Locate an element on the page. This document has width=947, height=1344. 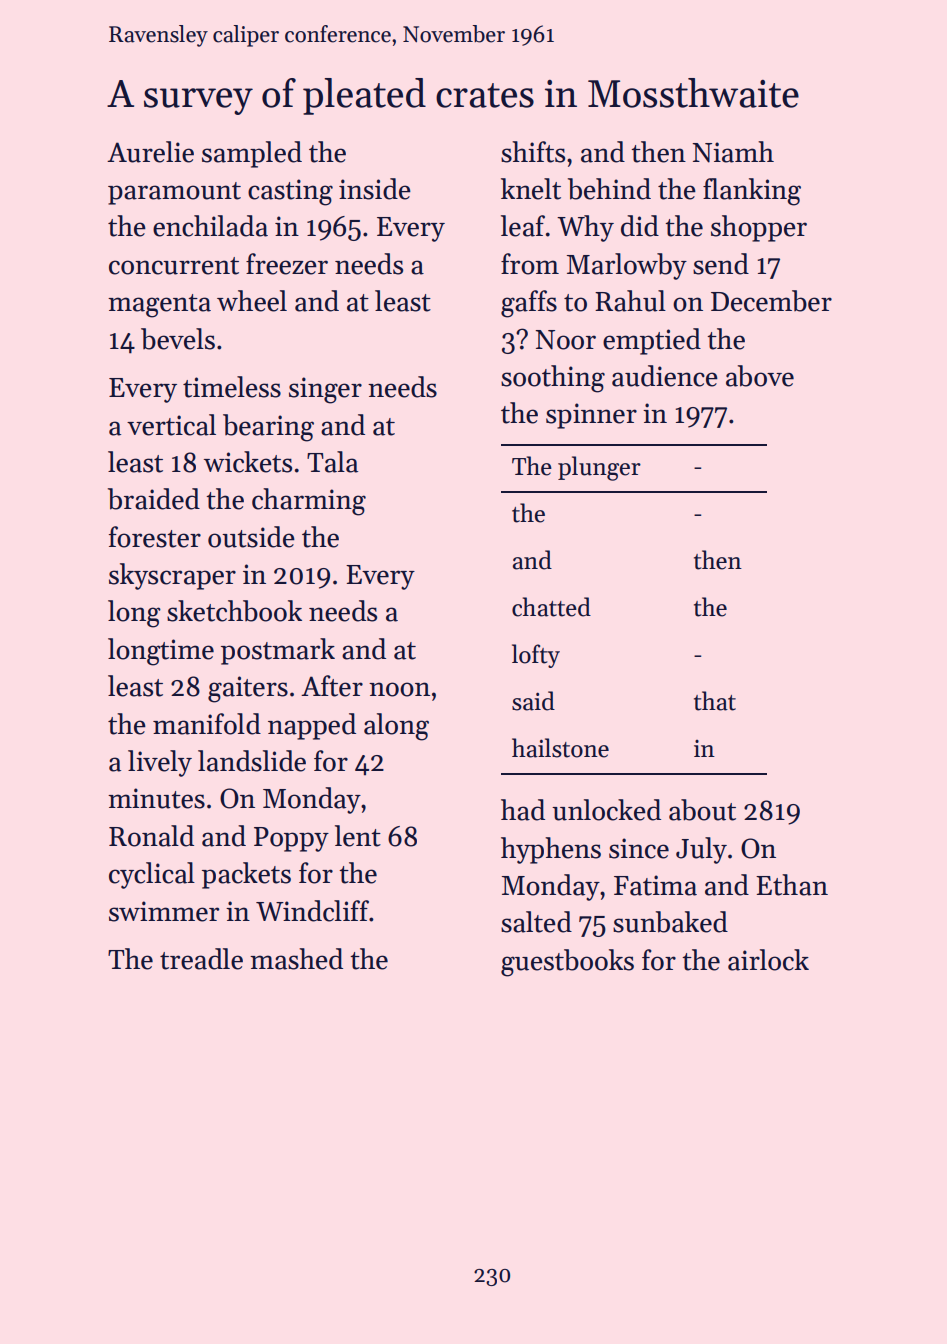
noon is located at coordinates (399, 689).
